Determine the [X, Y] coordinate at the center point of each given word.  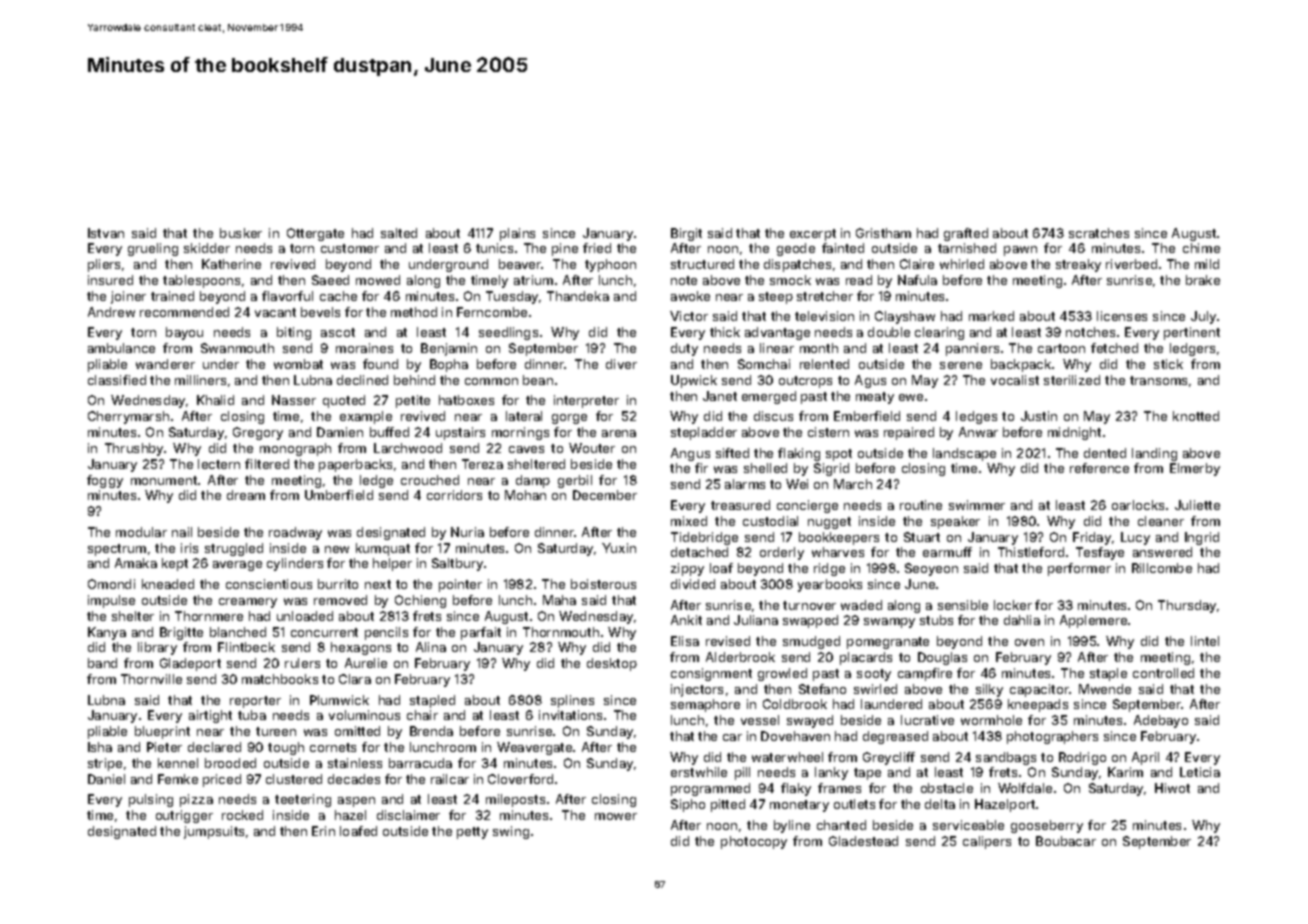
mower [616, 816]
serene [961, 365]
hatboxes [466, 400]
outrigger [184, 816]
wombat [298, 364]
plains [517, 234]
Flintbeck [246, 647]
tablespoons [201, 281]
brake [1203, 280]
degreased [895, 737]
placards [866, 658]
